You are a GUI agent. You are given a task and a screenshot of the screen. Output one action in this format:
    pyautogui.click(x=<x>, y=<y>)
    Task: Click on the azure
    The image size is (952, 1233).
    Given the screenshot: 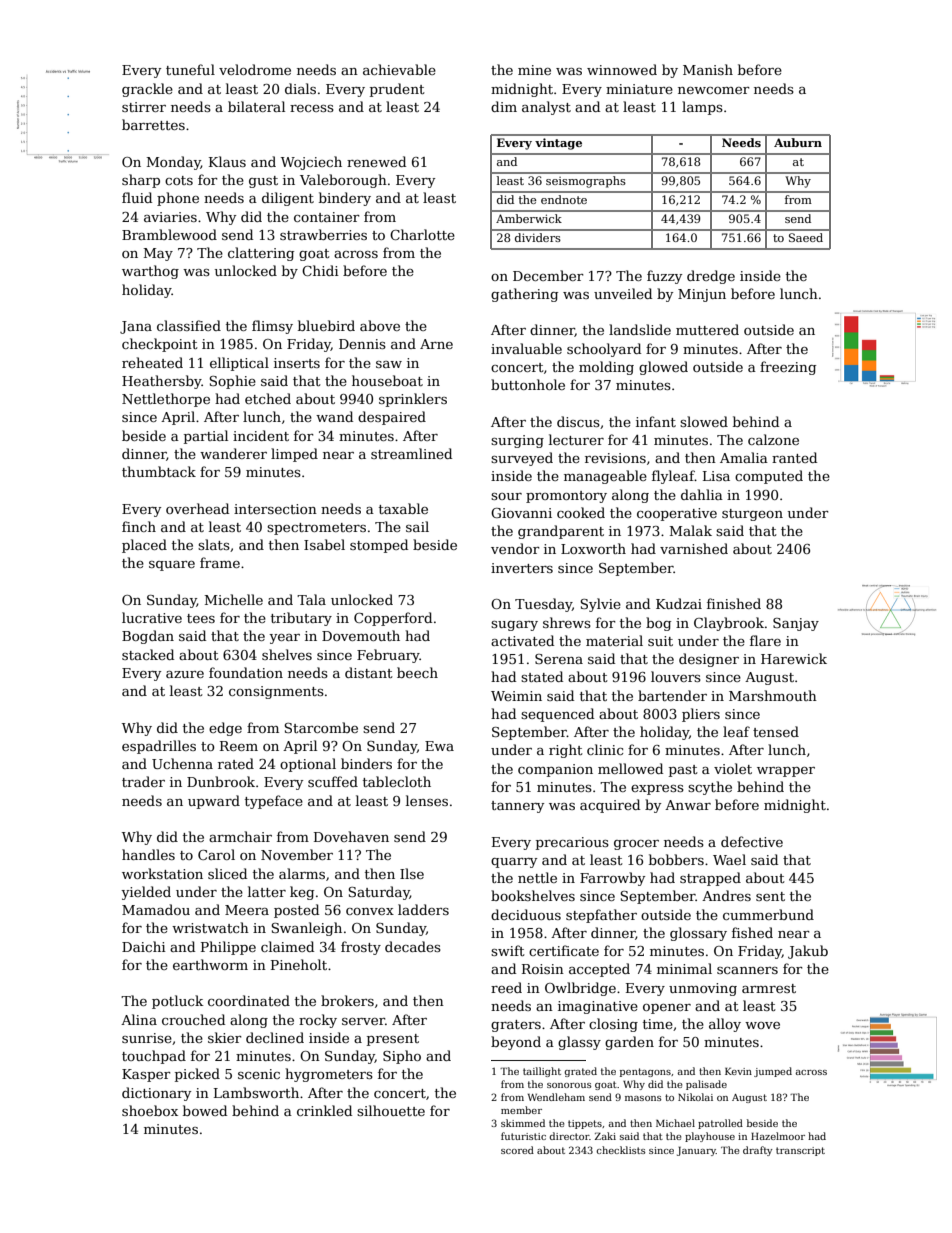 What is the action you would take?
    pyautogui.click(x=185, y=674)
